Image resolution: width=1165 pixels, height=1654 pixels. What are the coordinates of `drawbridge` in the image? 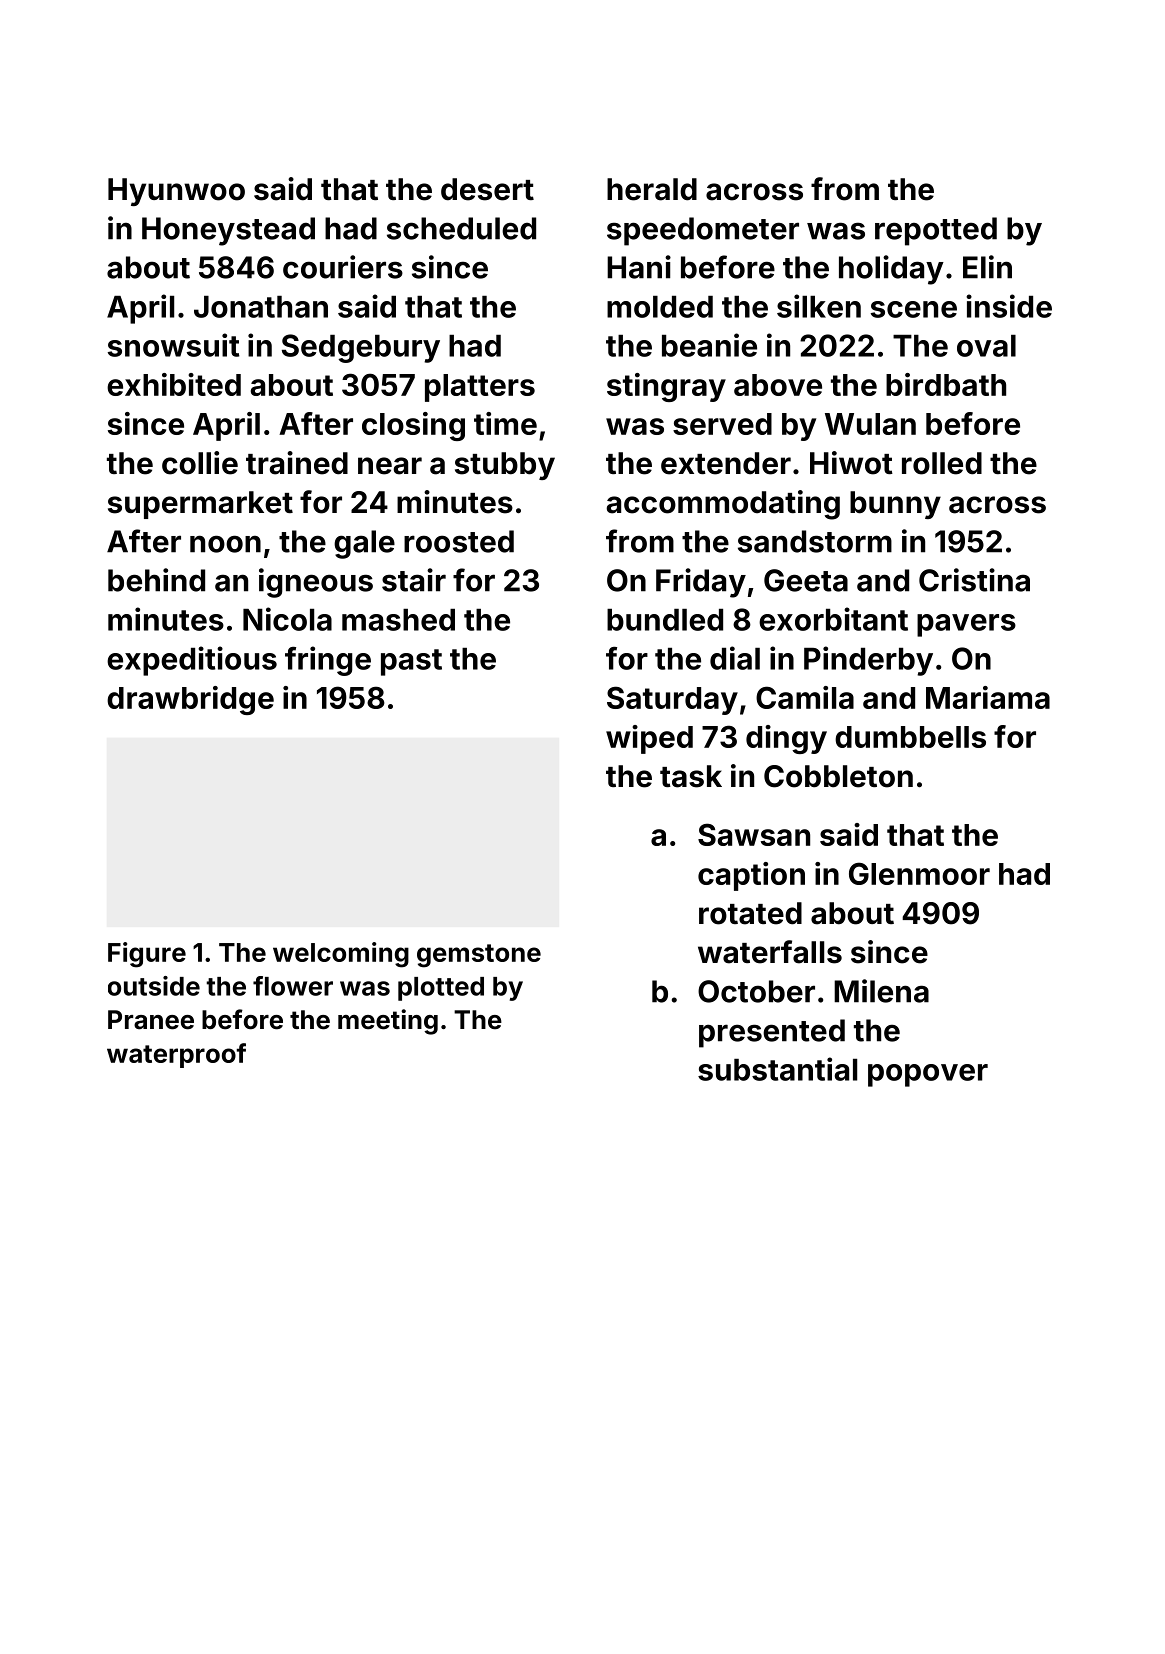 It's located at (190, 700).
